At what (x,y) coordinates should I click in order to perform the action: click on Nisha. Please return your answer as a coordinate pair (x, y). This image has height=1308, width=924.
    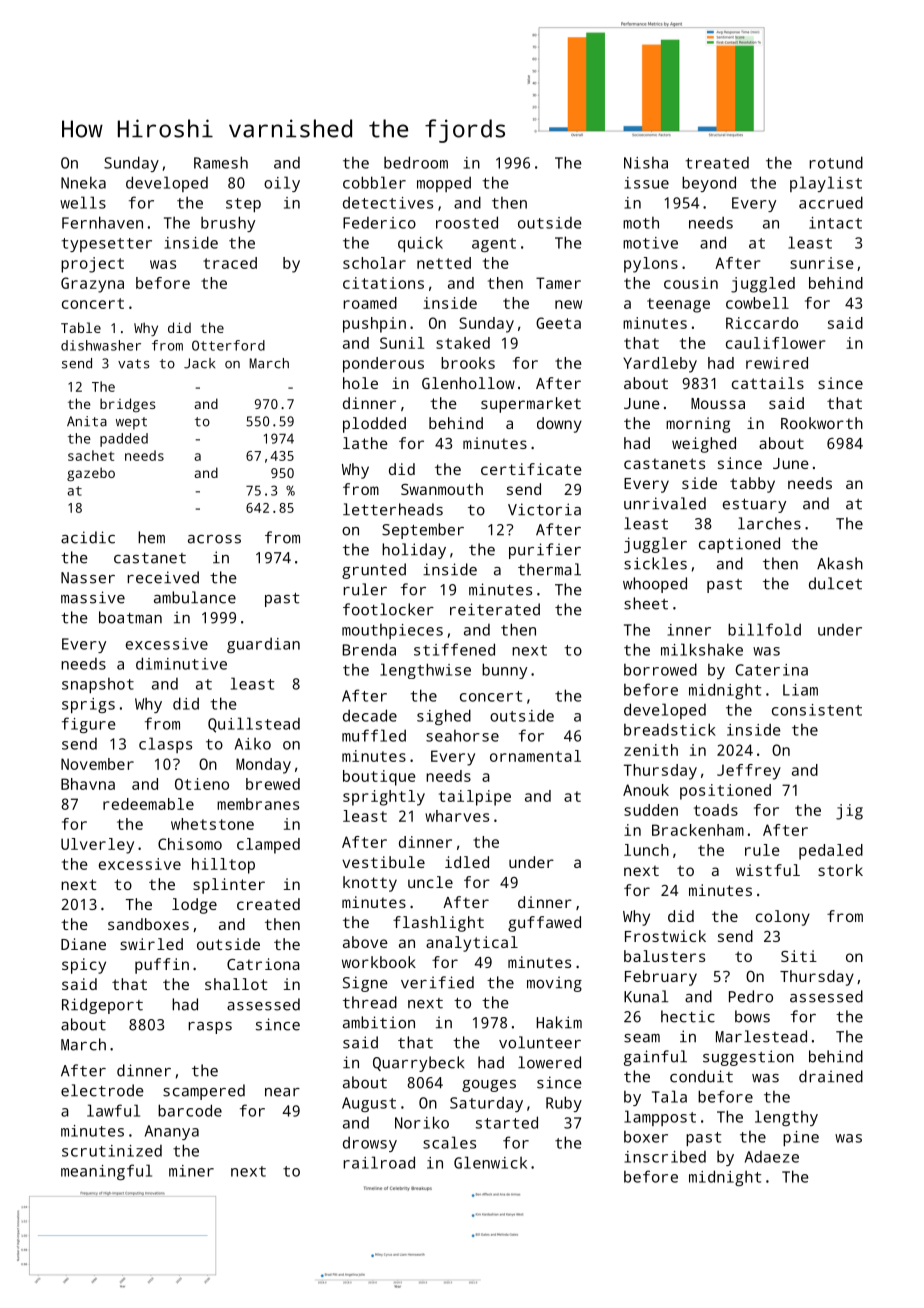
    Looking at the image, I should click on (646, 163).
